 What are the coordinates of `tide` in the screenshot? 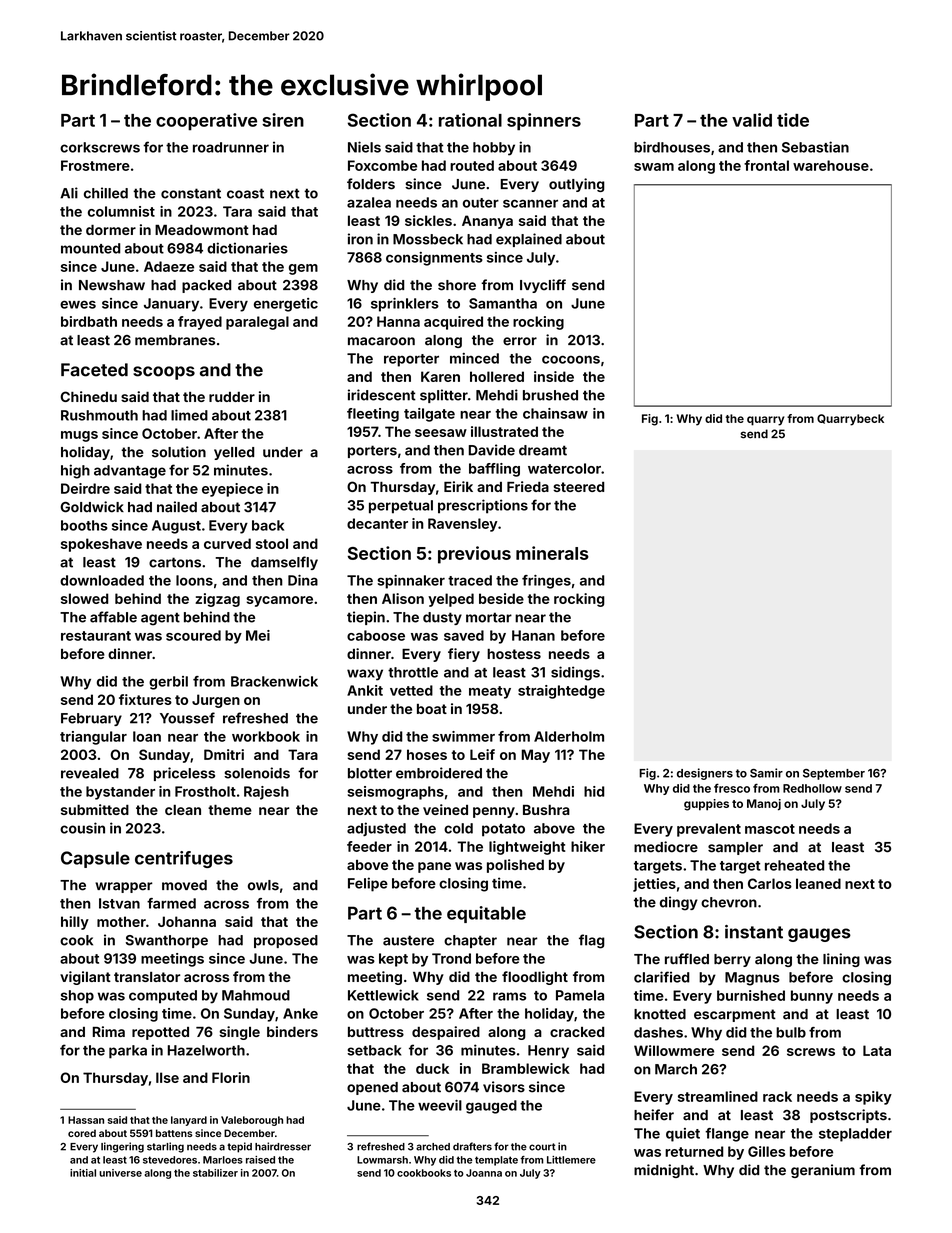 It's located at (793, 120).
